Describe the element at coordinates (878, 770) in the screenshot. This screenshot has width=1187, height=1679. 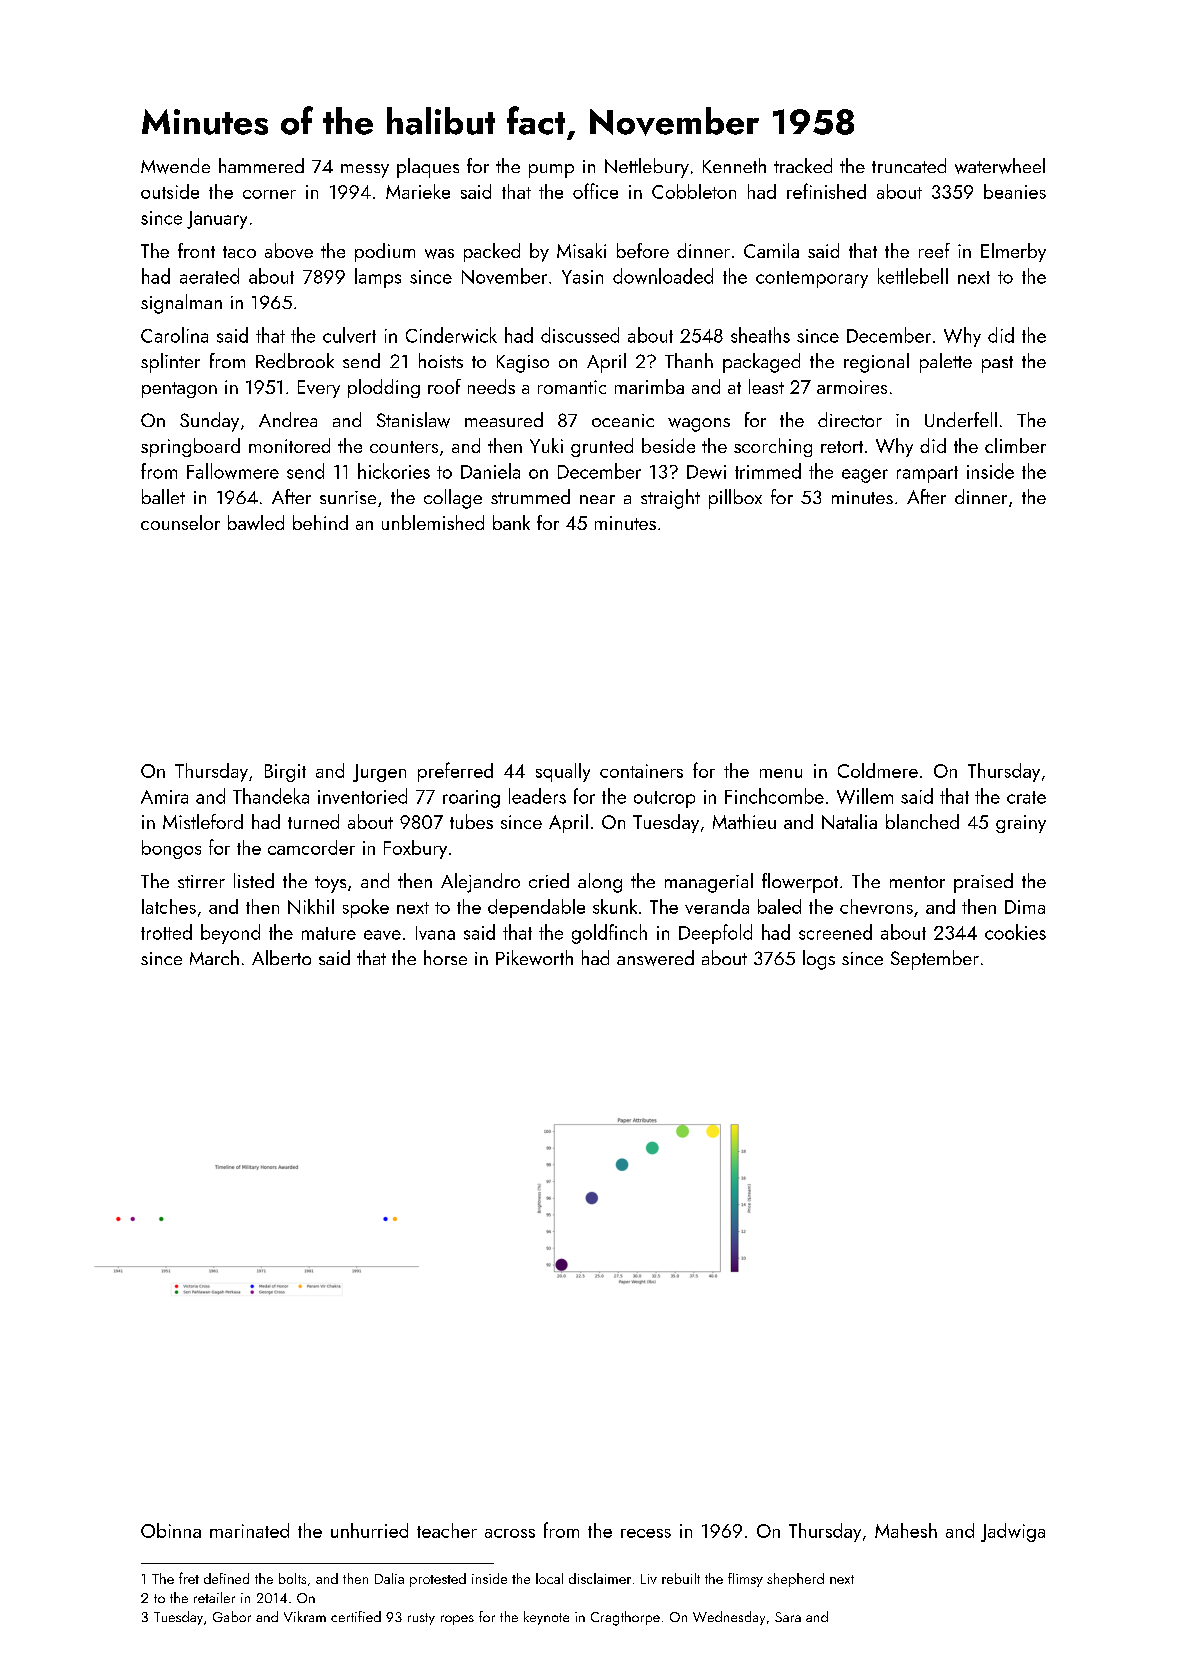
I see `Coldmere` at that location.
